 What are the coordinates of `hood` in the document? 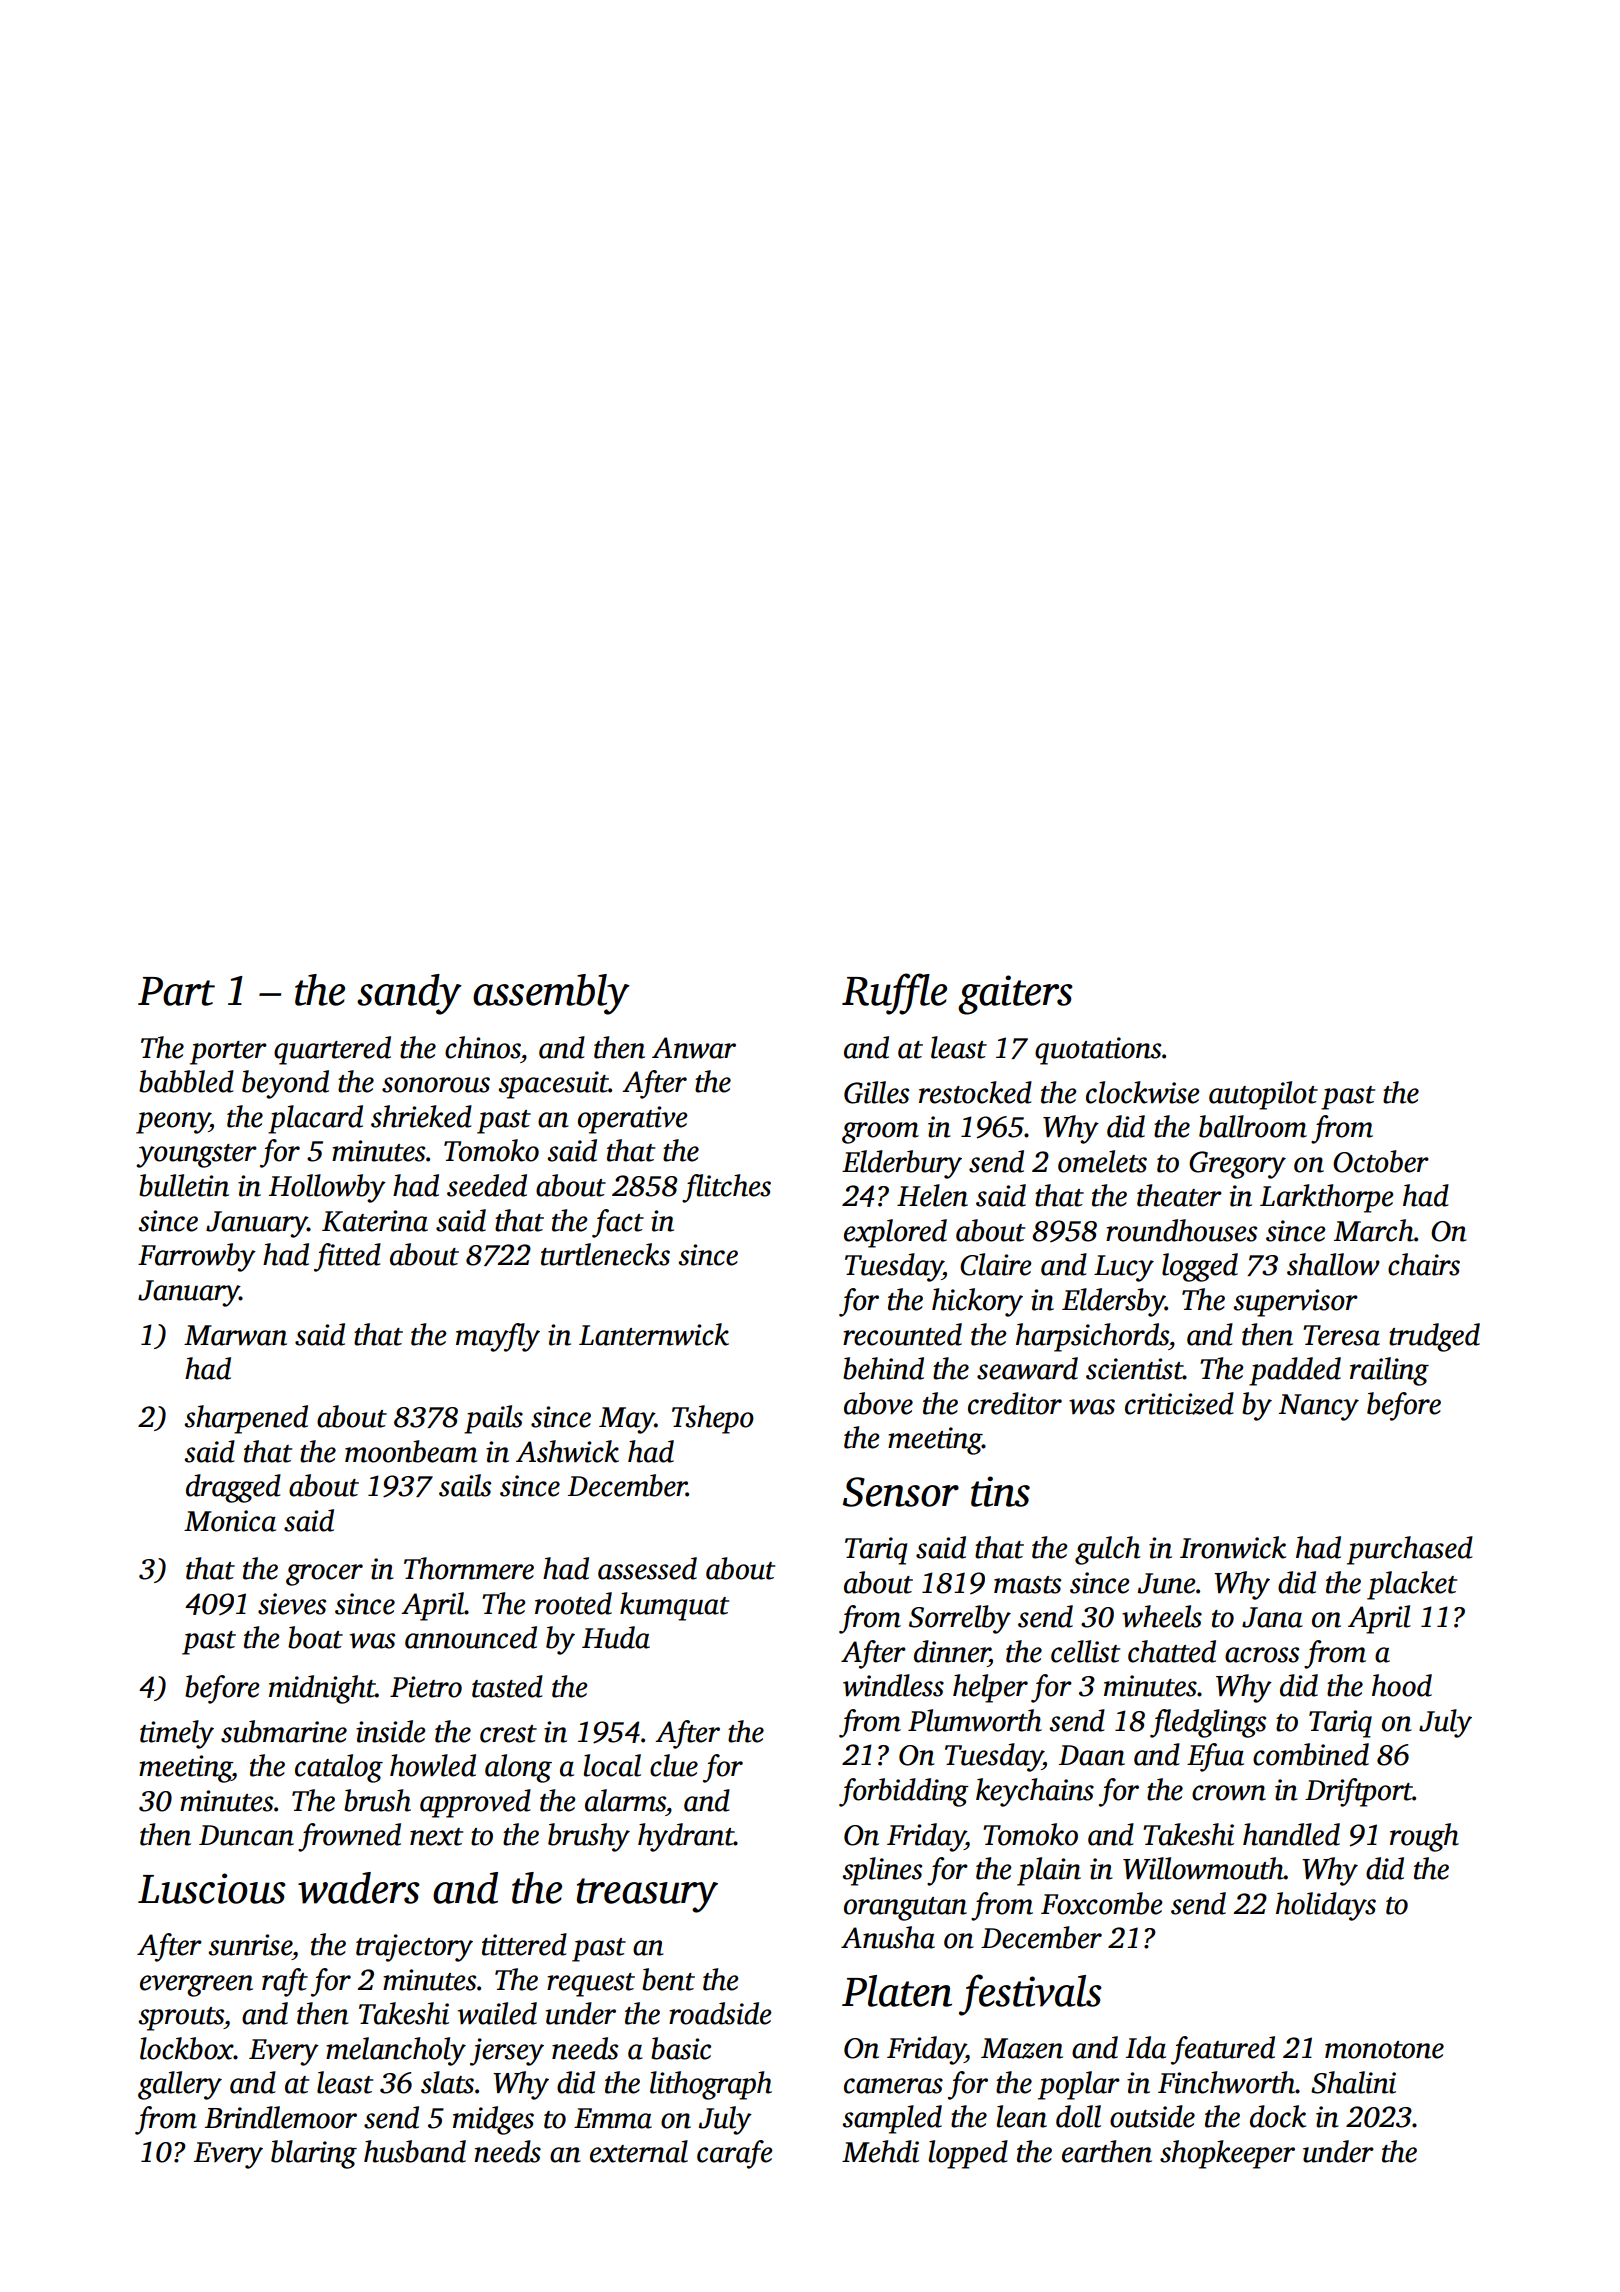 It's located at (1402, 1685).
